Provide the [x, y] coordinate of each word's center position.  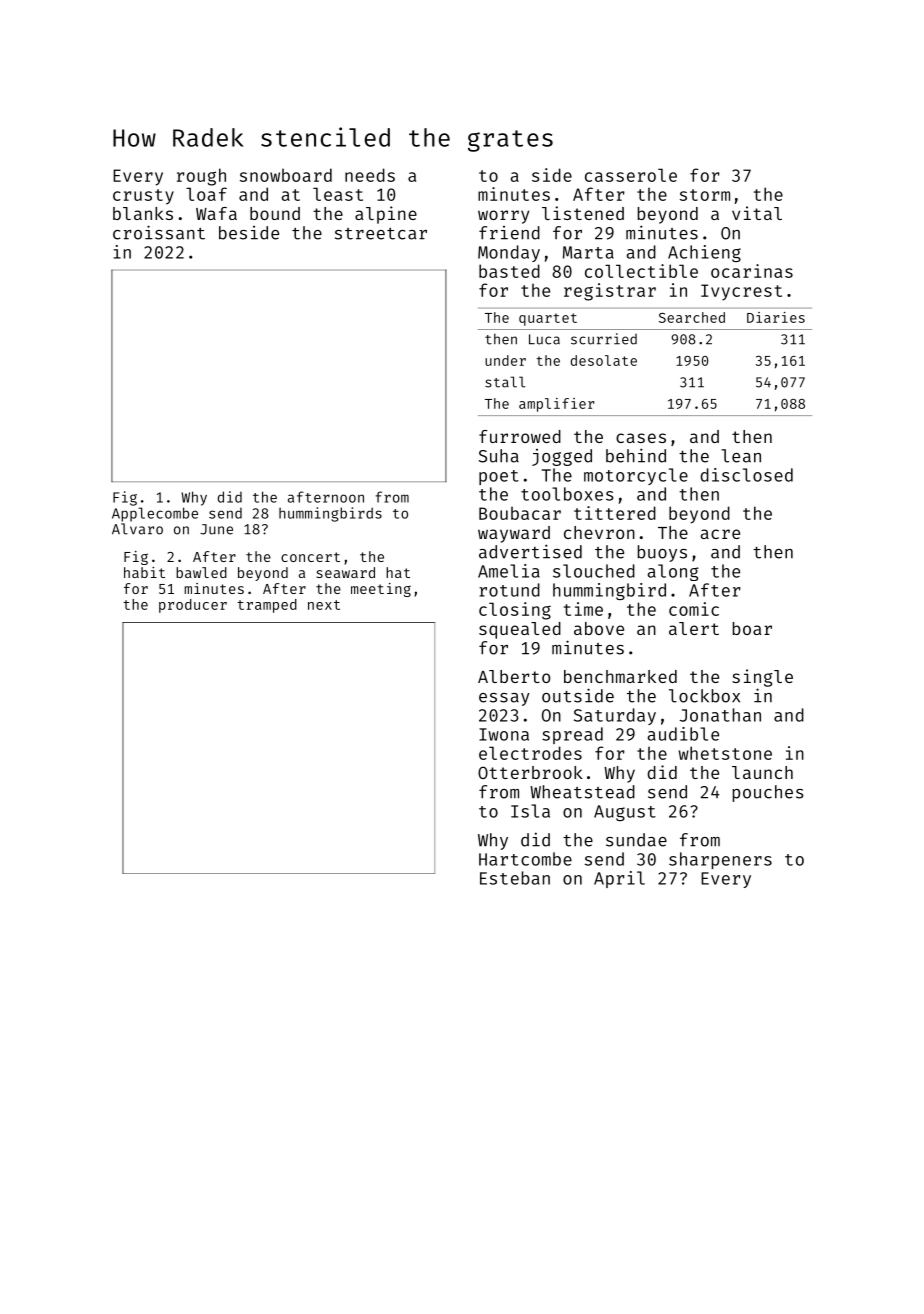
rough [201, 177]
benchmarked [620, 676]
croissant [159, 232]
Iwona [504, 734]
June [216, 529]
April [619, 879]
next [324, 605]
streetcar [381, 234]
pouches [768, 793]
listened [583, 213]
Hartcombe [525, 859]
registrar [610, 292]
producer [193, 606]
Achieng [704, 253]
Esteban [515, 878]
